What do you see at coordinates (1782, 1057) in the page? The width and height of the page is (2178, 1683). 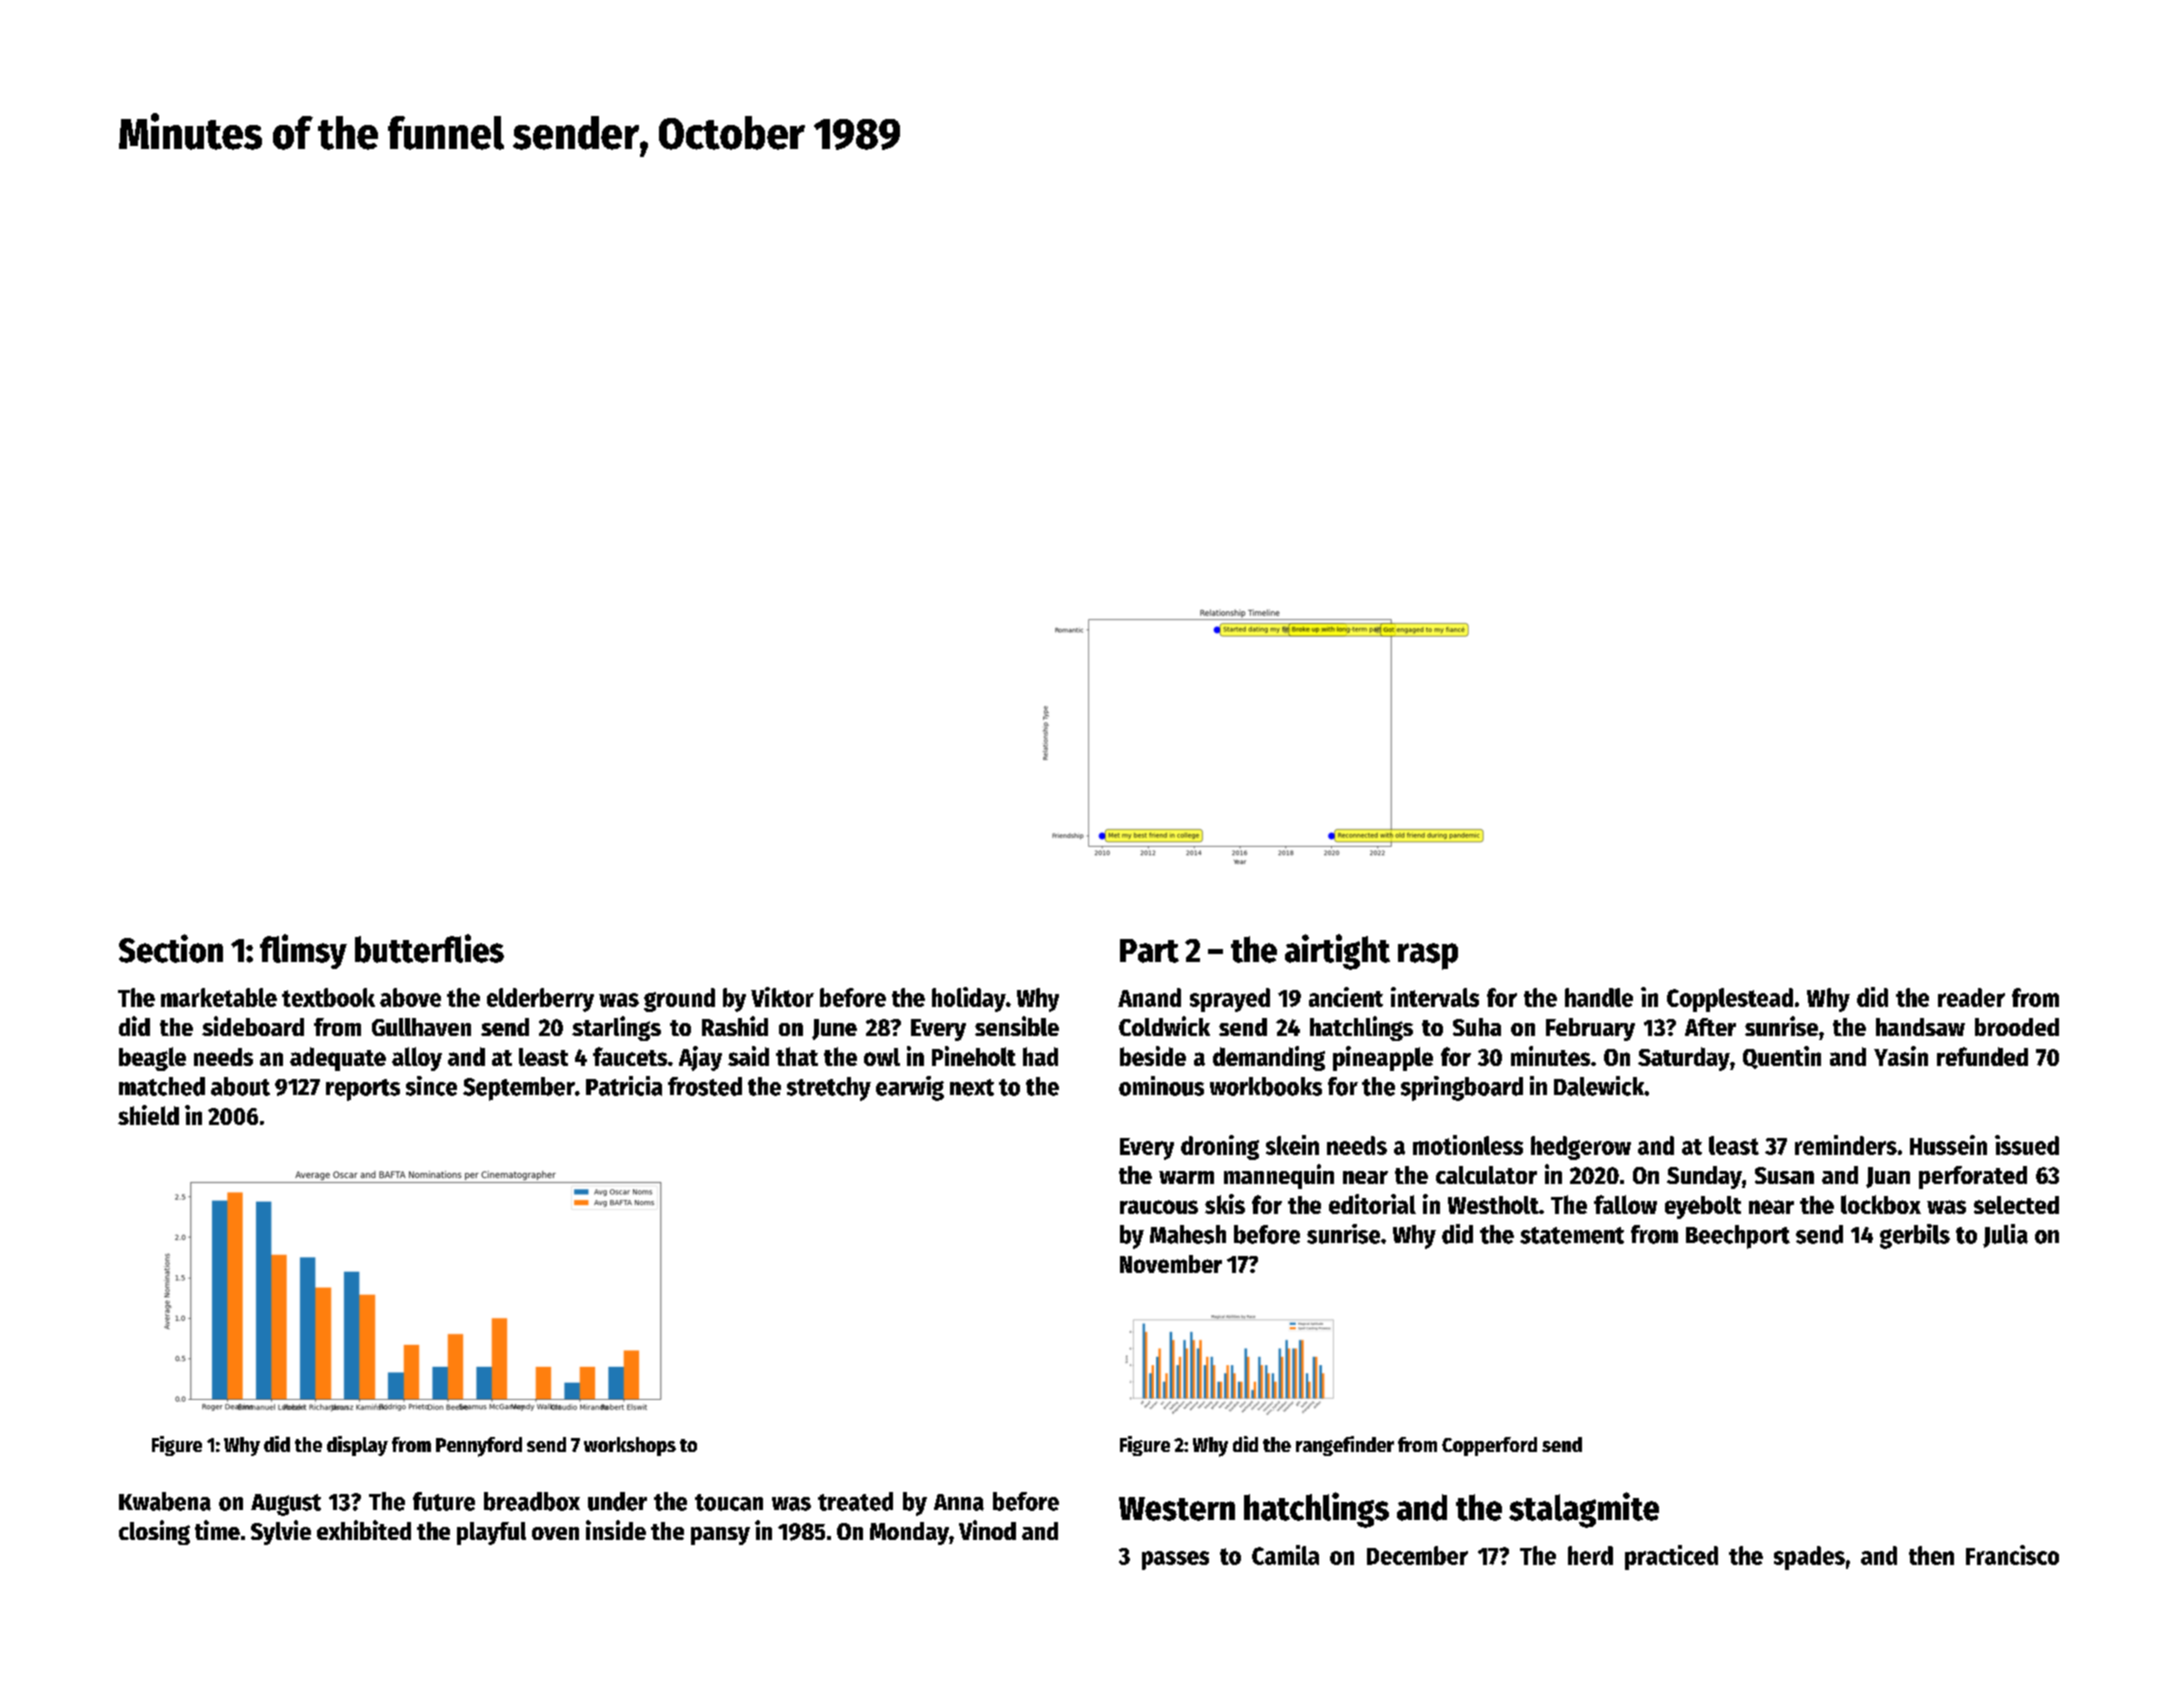 I see `Quentin` at bounding box center [1782, 1057].
